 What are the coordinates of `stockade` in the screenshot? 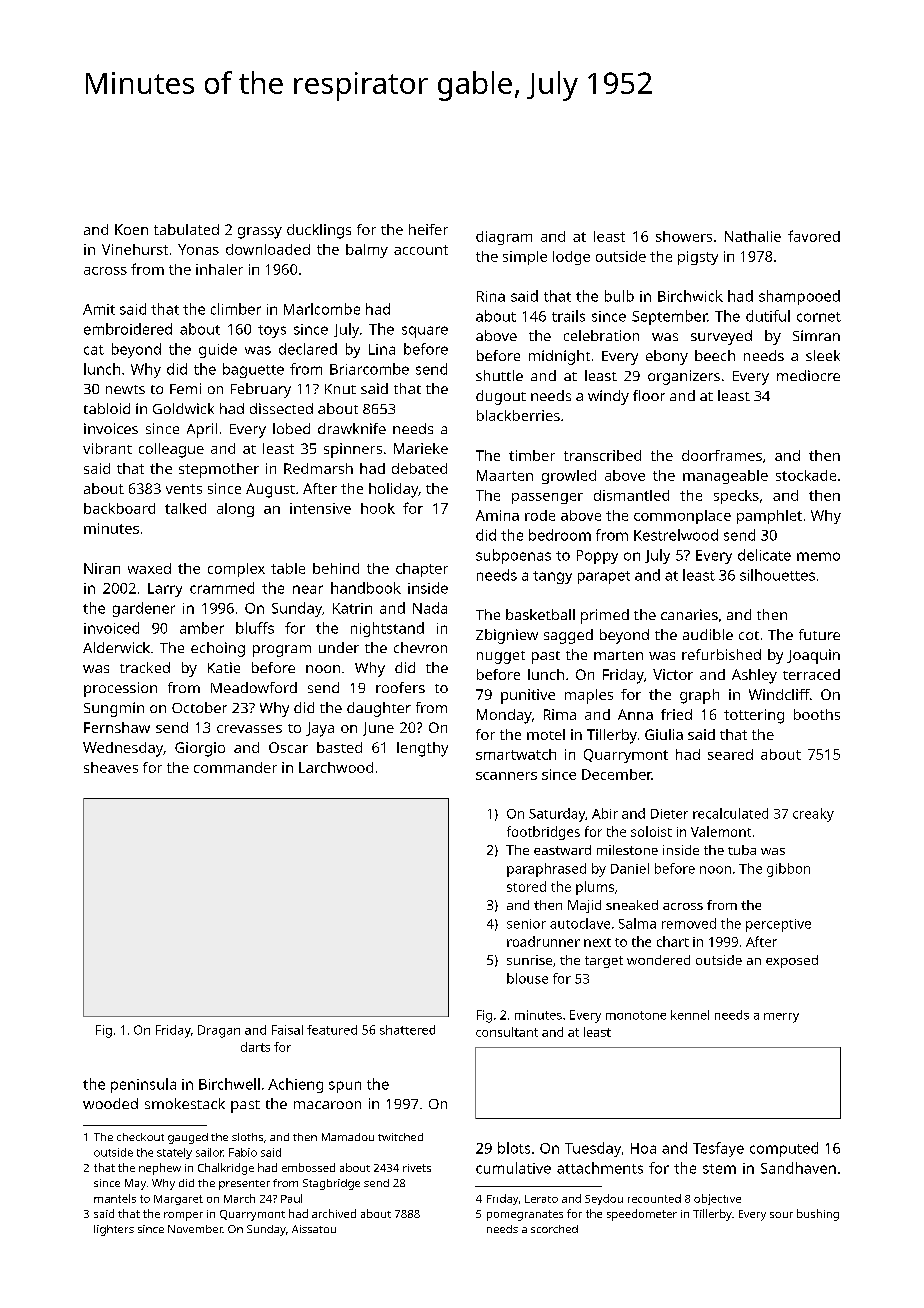 It's located at (806, 475).
